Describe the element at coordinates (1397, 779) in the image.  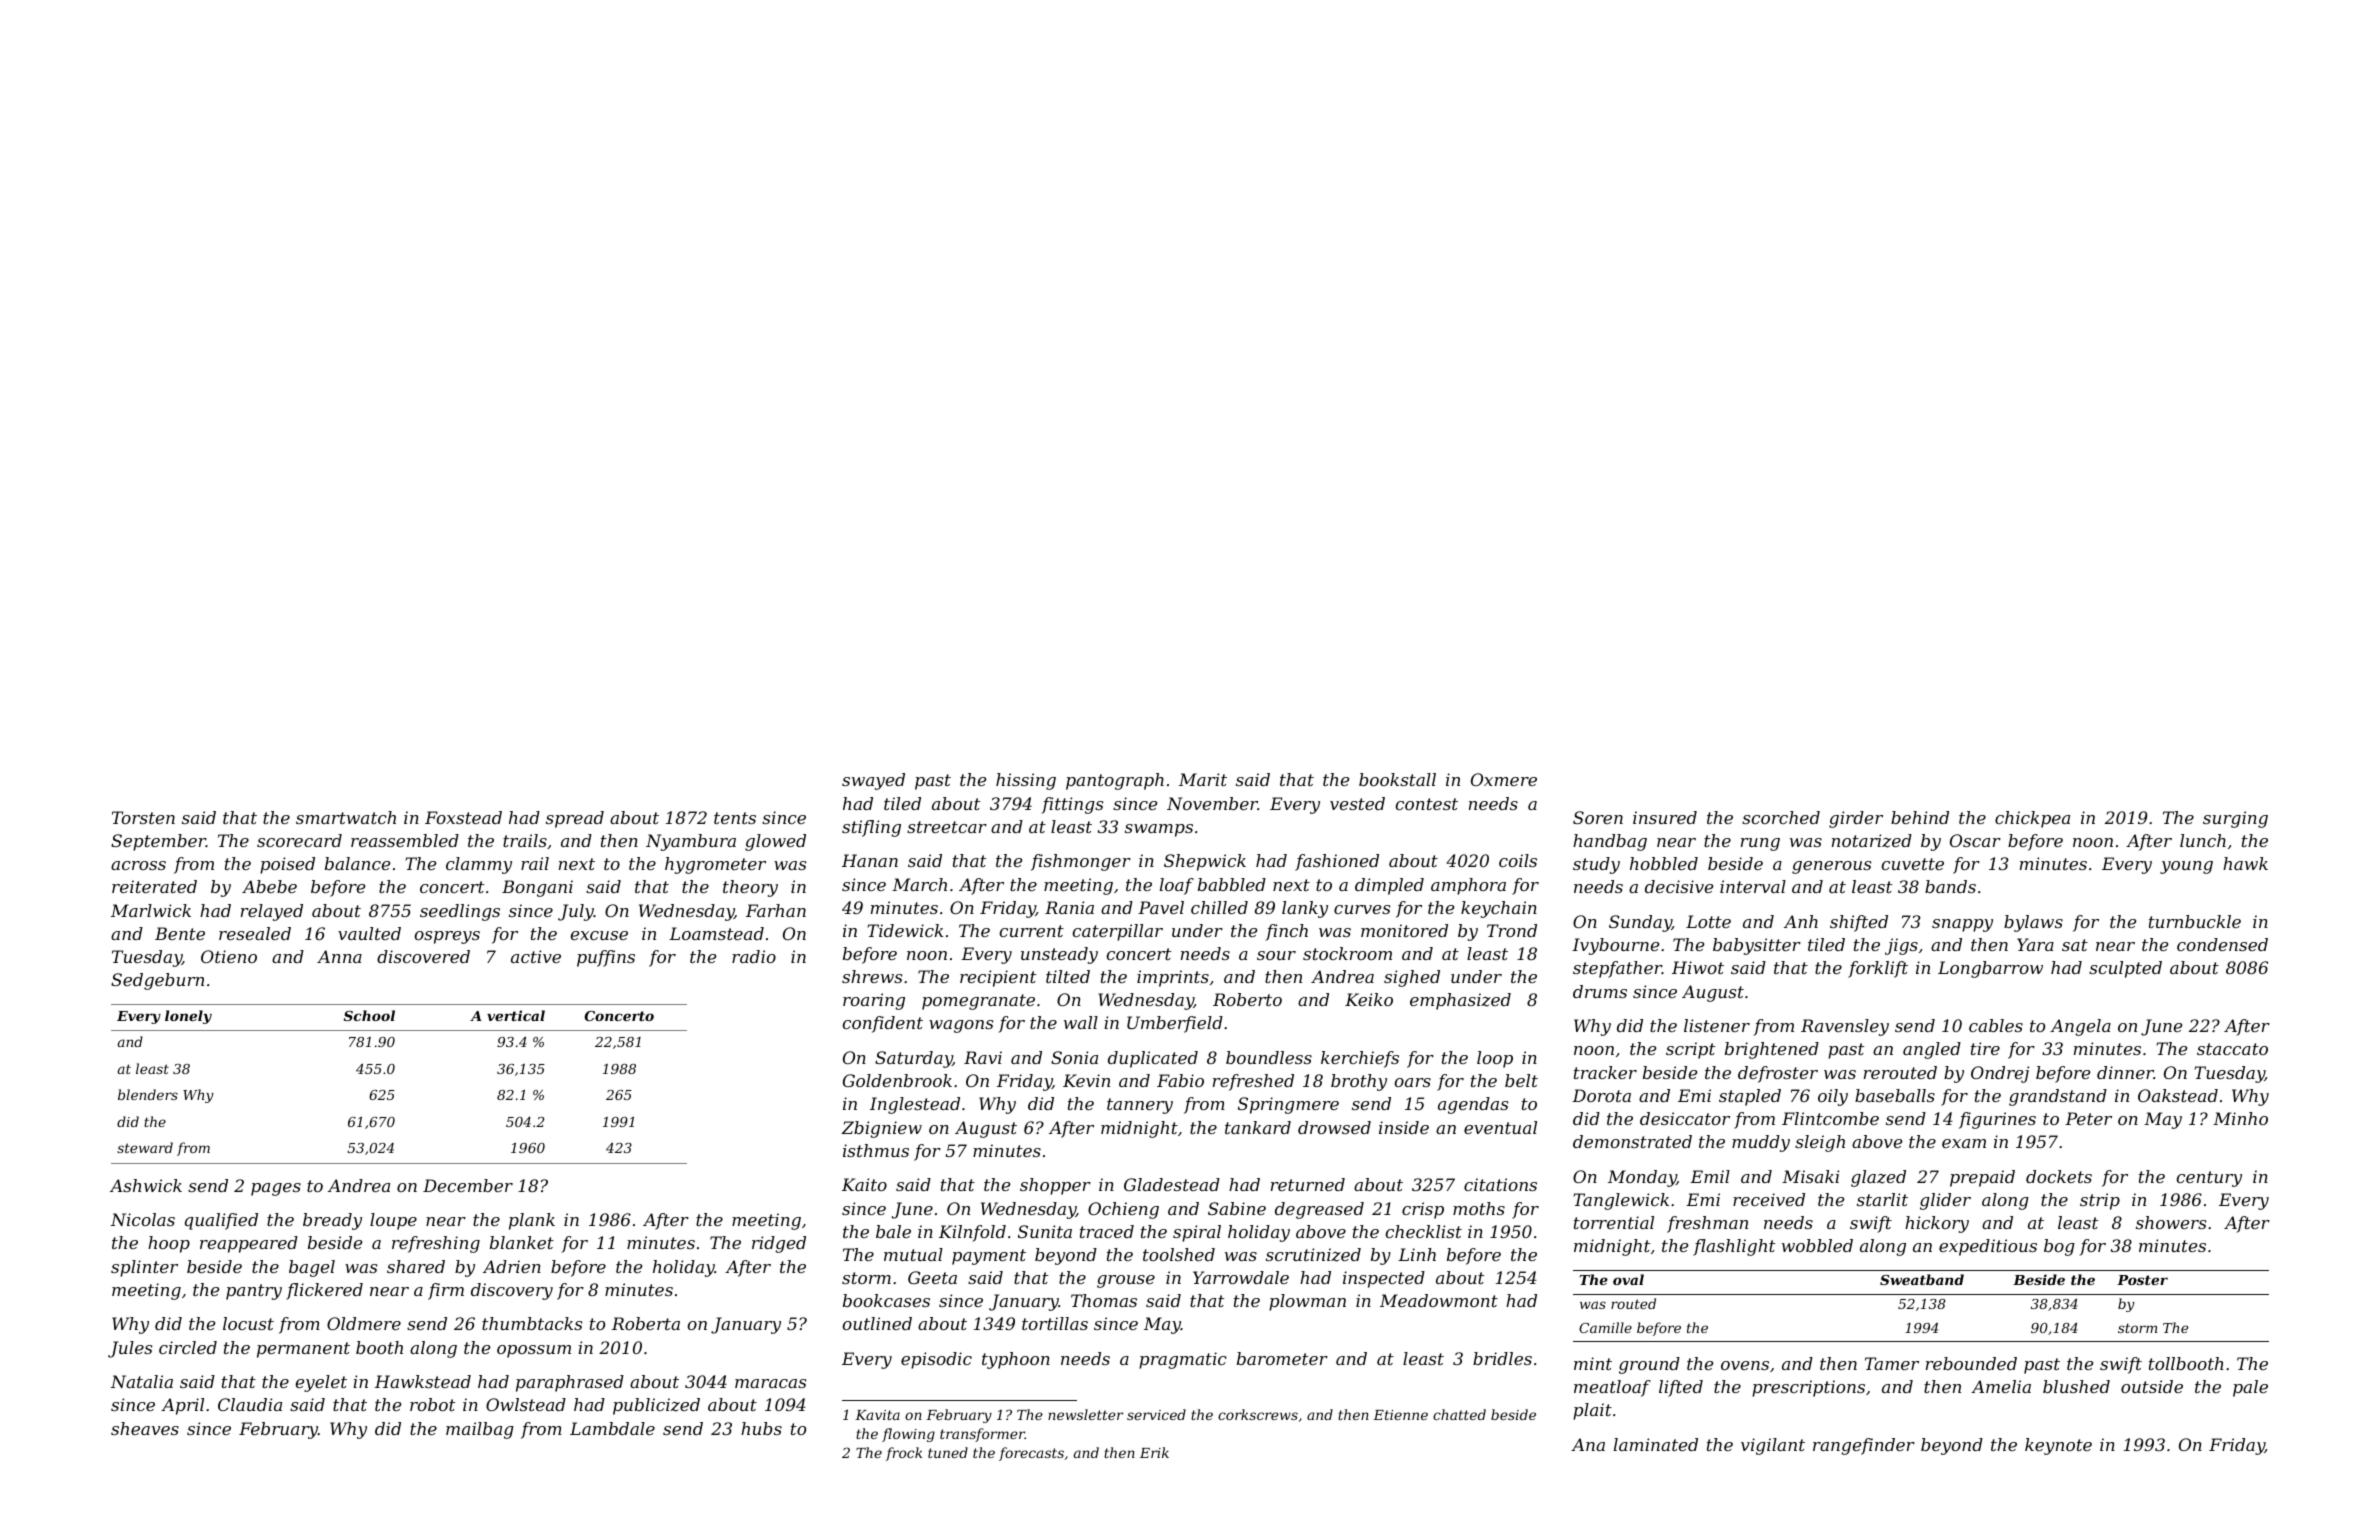
I see `bookstall` at that location.
